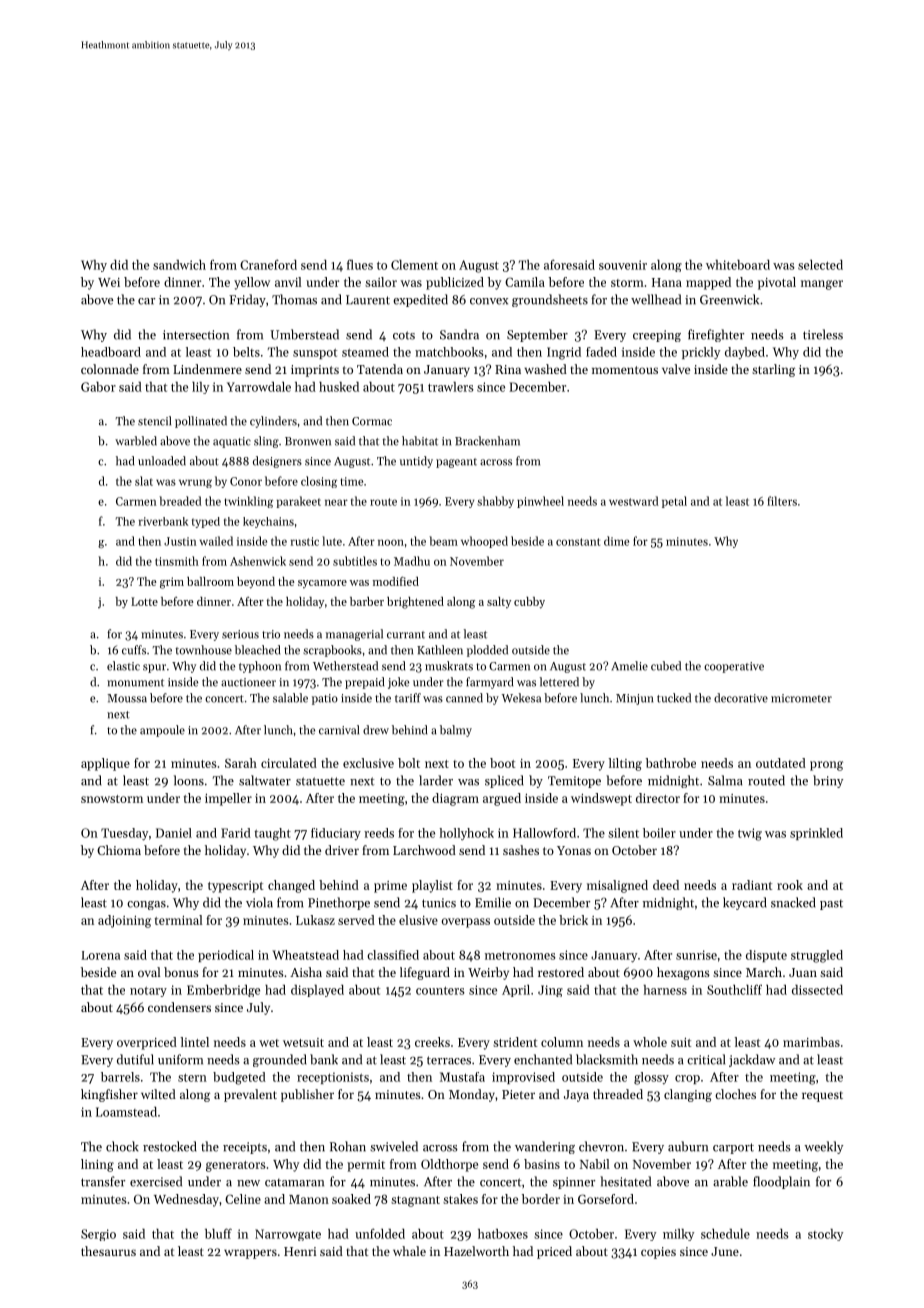 The height and width of the screenshot is (1308, 924). Describe the element at coordinates (300, 1251) in the screenshot. I see `Henri` at that location.
